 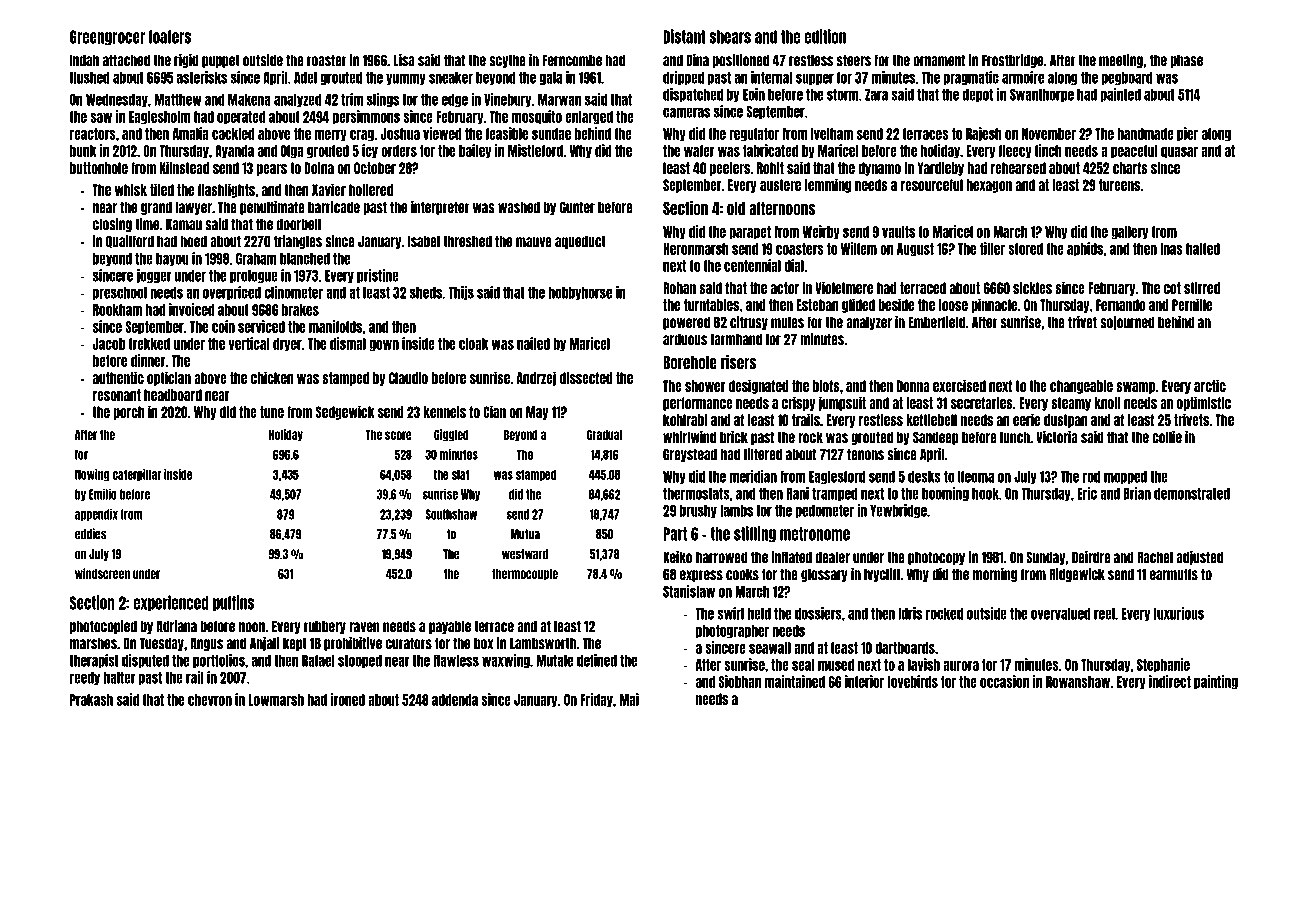 What do you see at coordinates (1127, 78) in the screenshot?
I see `pegboard` at bounding box center [1127, 78].
